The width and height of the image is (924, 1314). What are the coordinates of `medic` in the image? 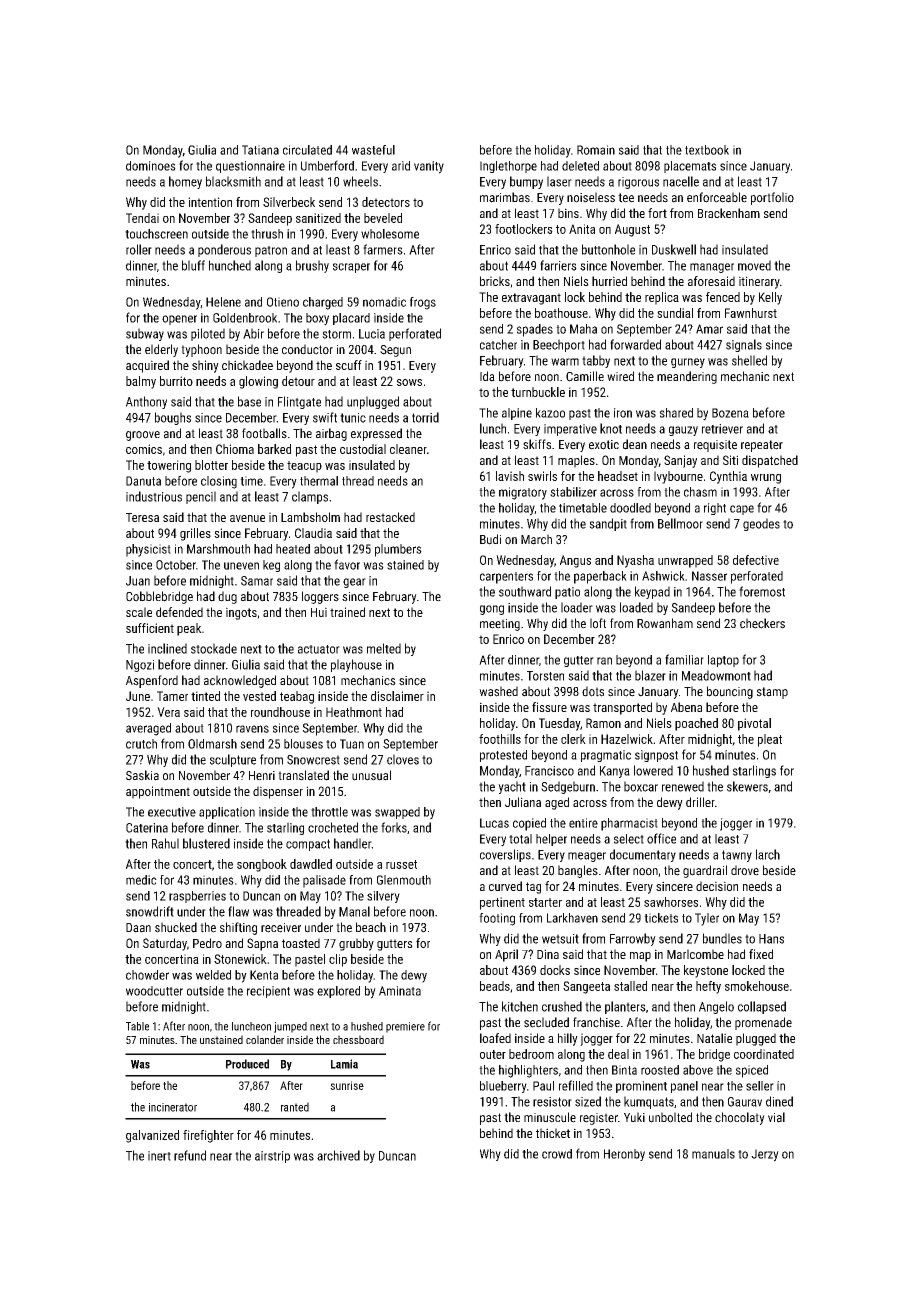 It's located at (141, 880).
